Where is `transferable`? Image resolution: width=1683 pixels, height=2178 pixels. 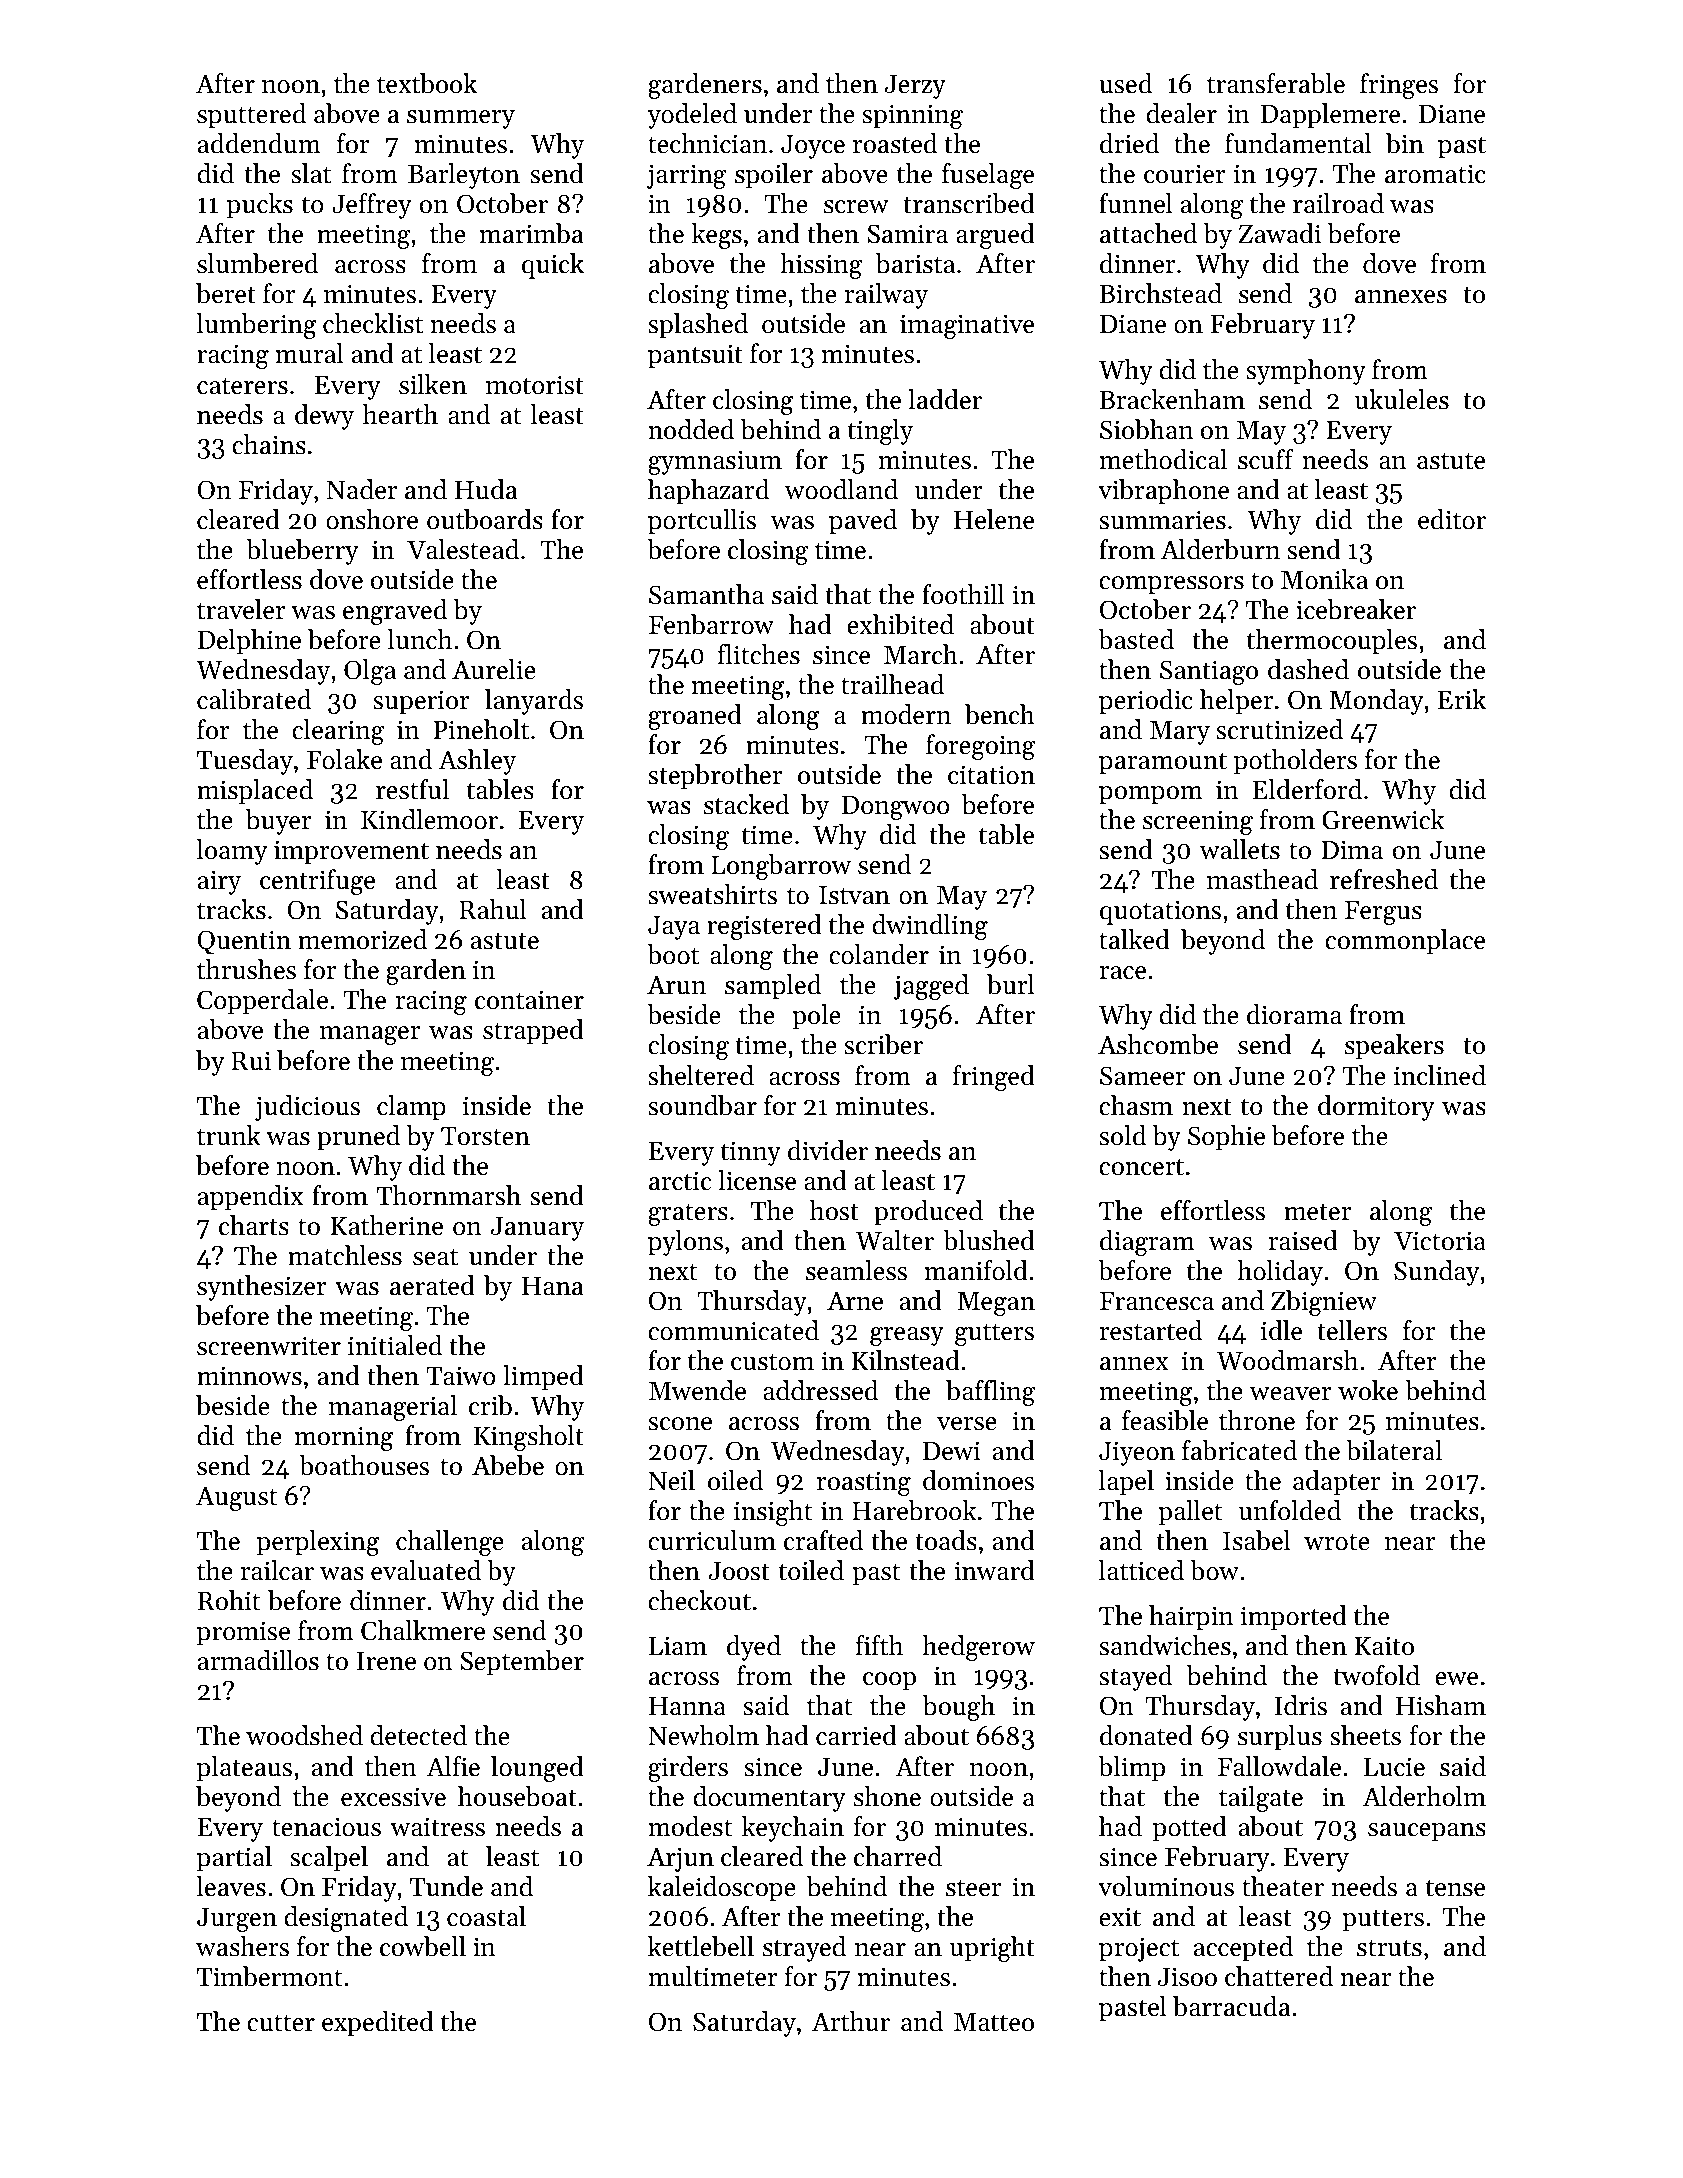 transferable is located at coordinates (1276, 83).
